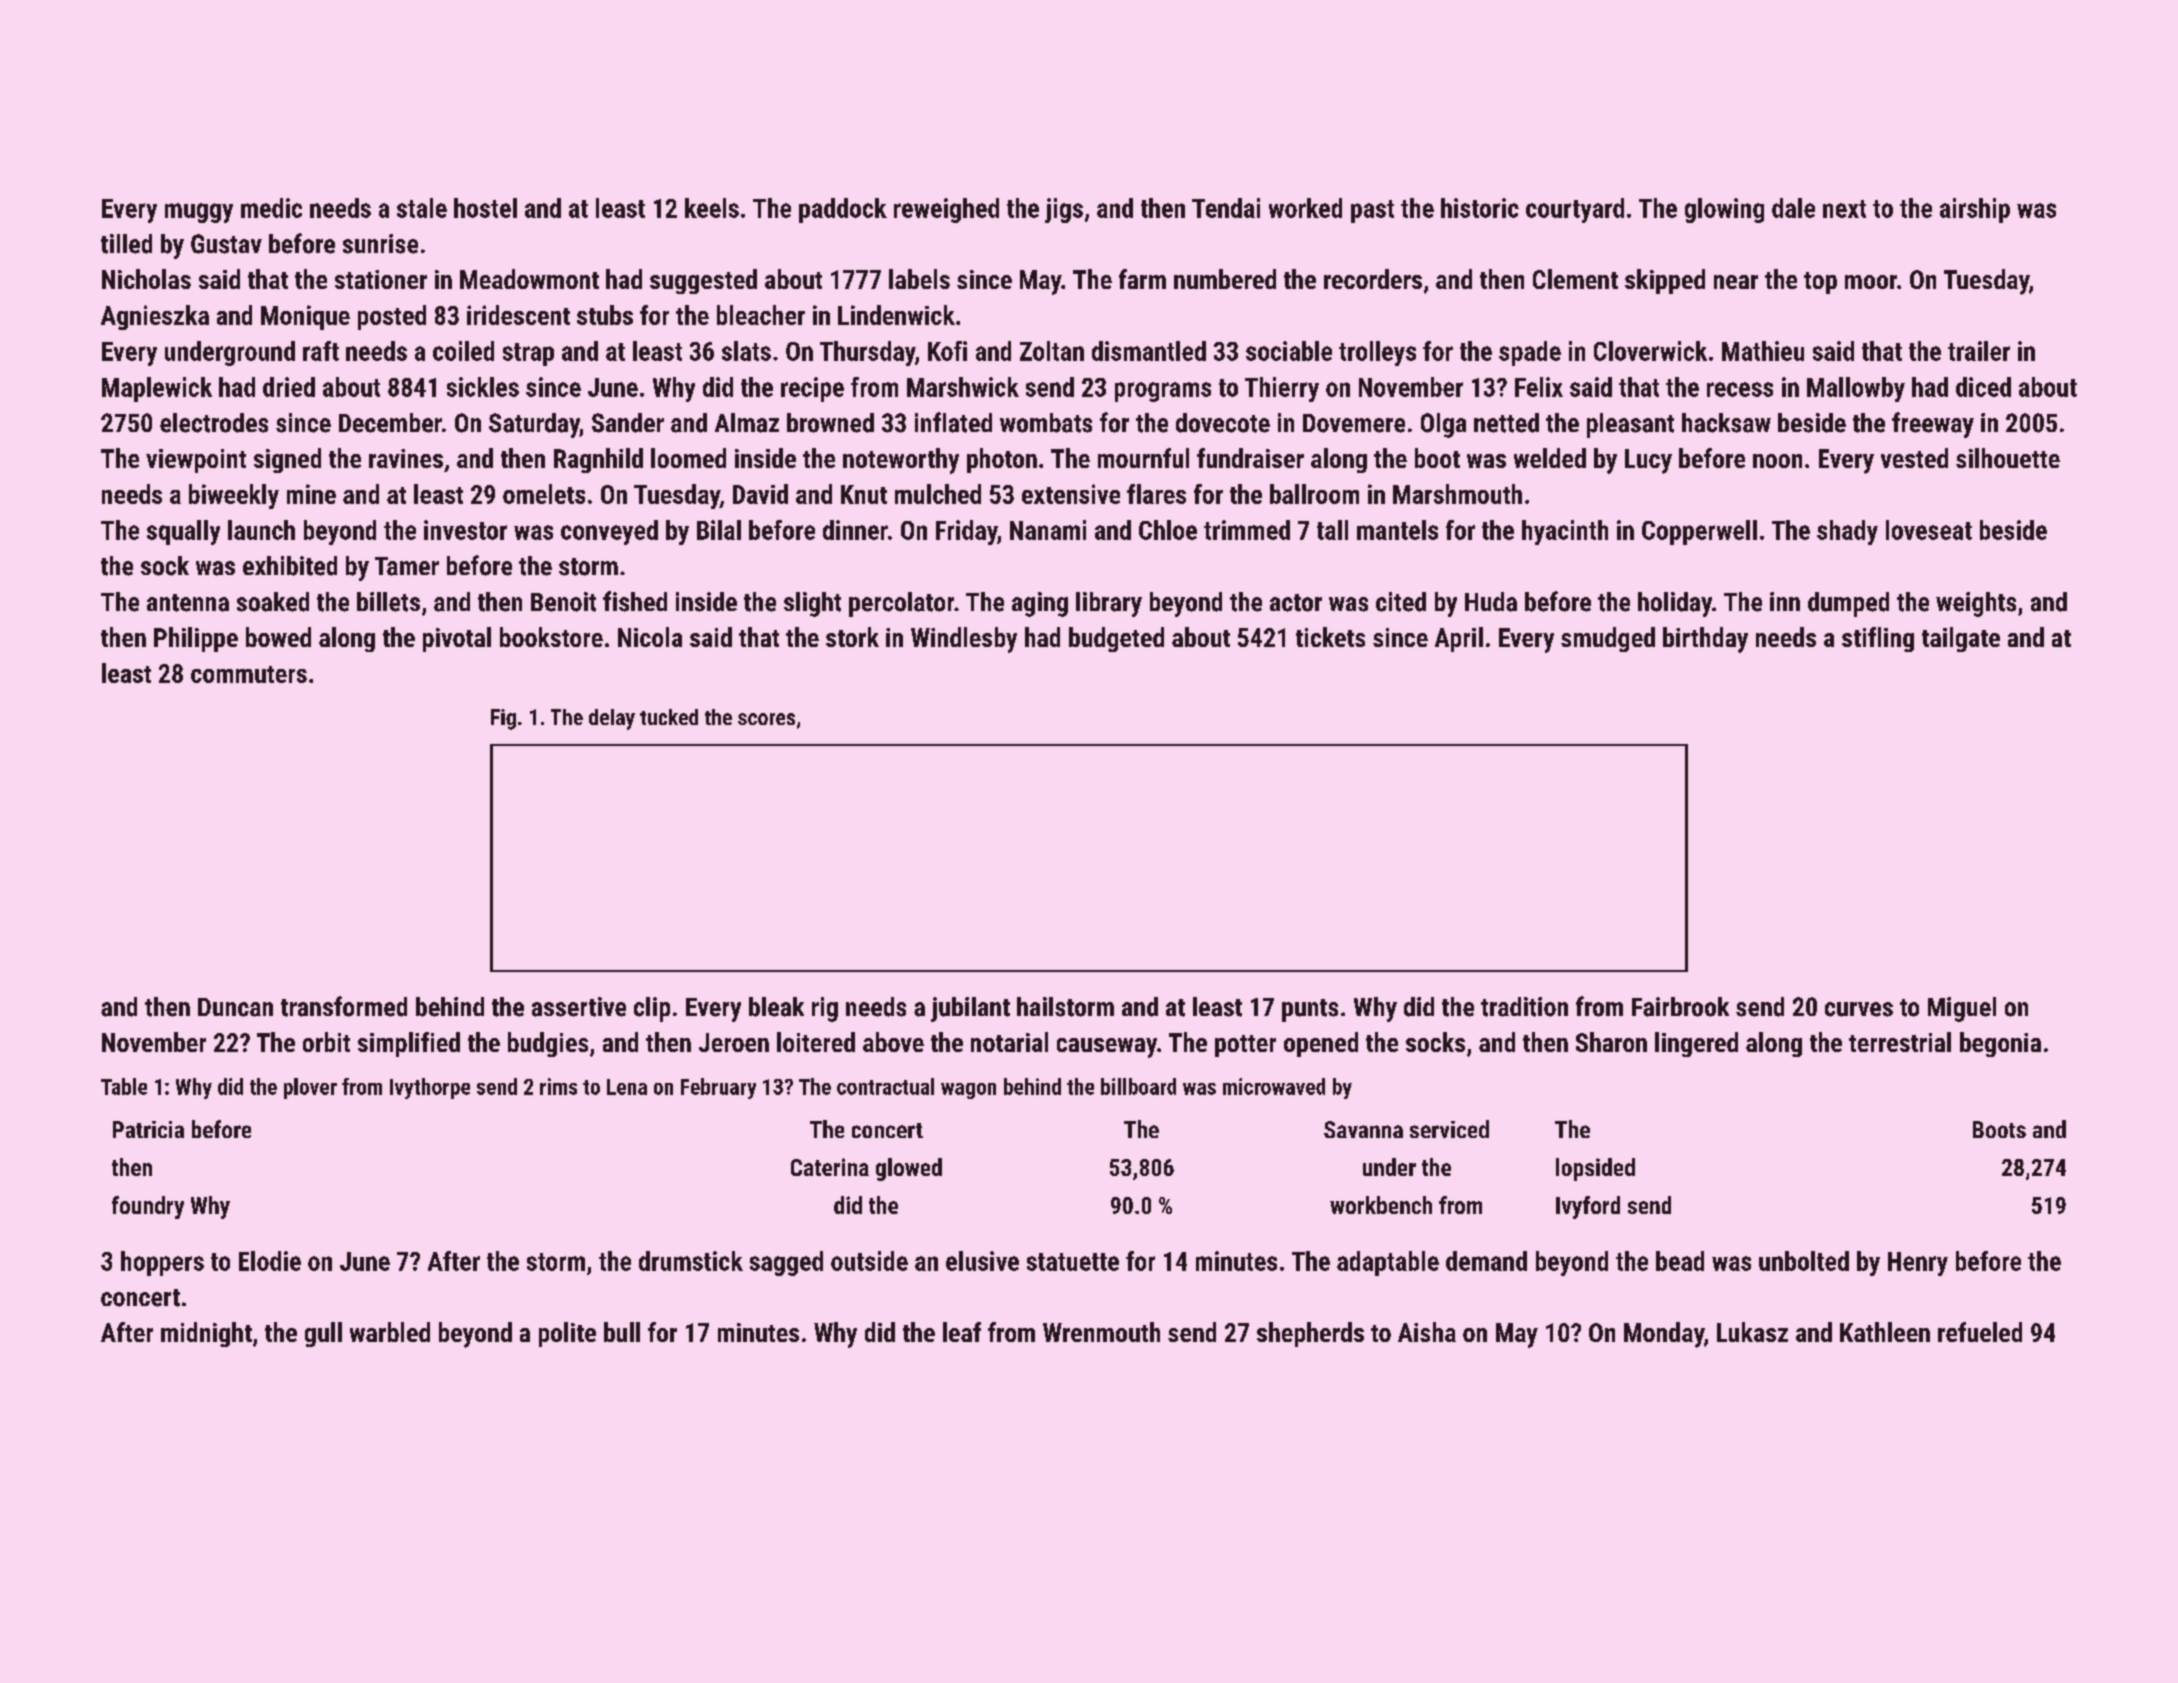  I want to click on causeway, so click(1107, 1048).
